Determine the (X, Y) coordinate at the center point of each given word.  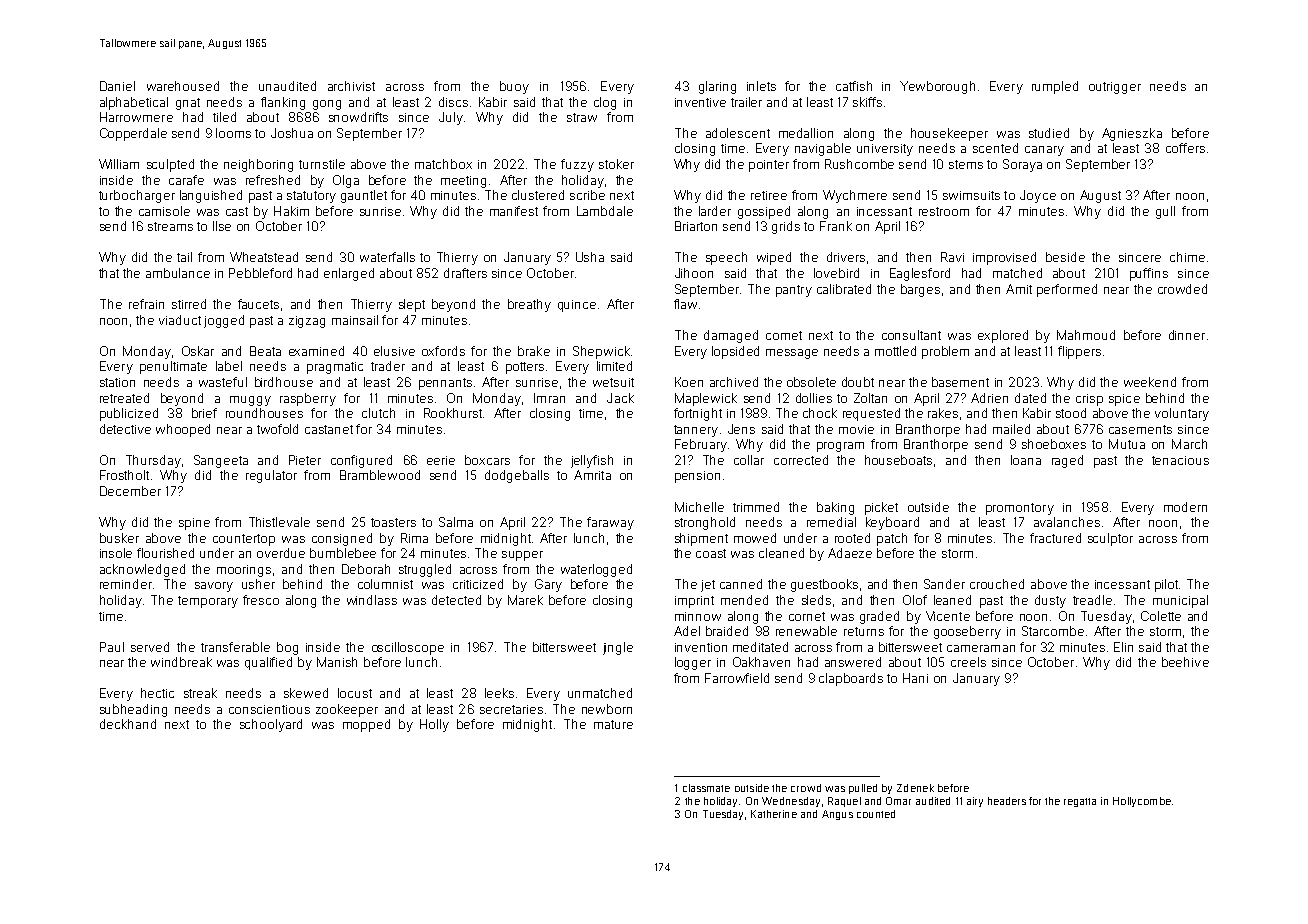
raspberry (308, 399)
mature (613, 724)
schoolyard (271, 725)
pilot (1166, 585)
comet (784, 335)
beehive (1185, 662)
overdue (281, 553)
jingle (618, 648)
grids (786, 227)
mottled (895, 351)
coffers (1185, 148)
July (451, 118)
